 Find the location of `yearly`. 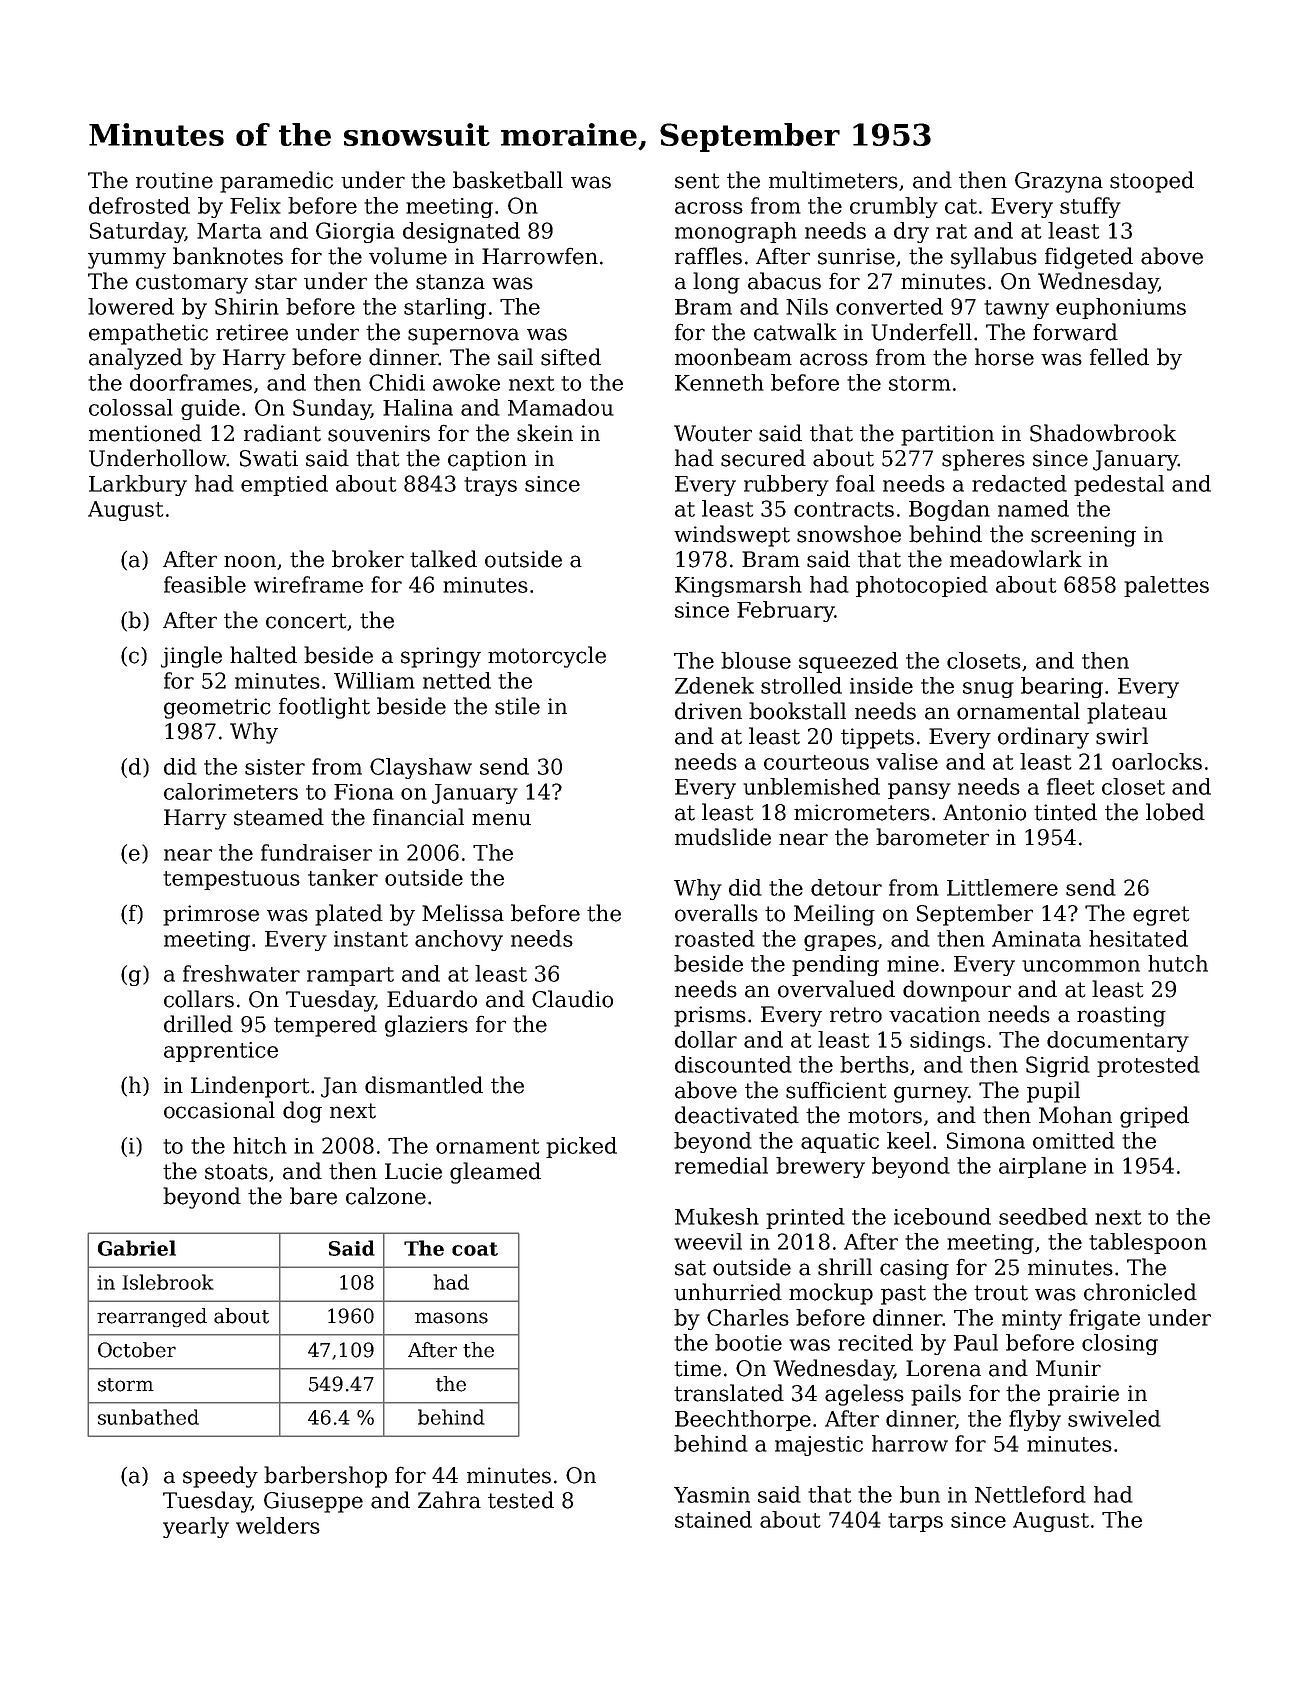

yearly is located at coordinates (196, 1527).
